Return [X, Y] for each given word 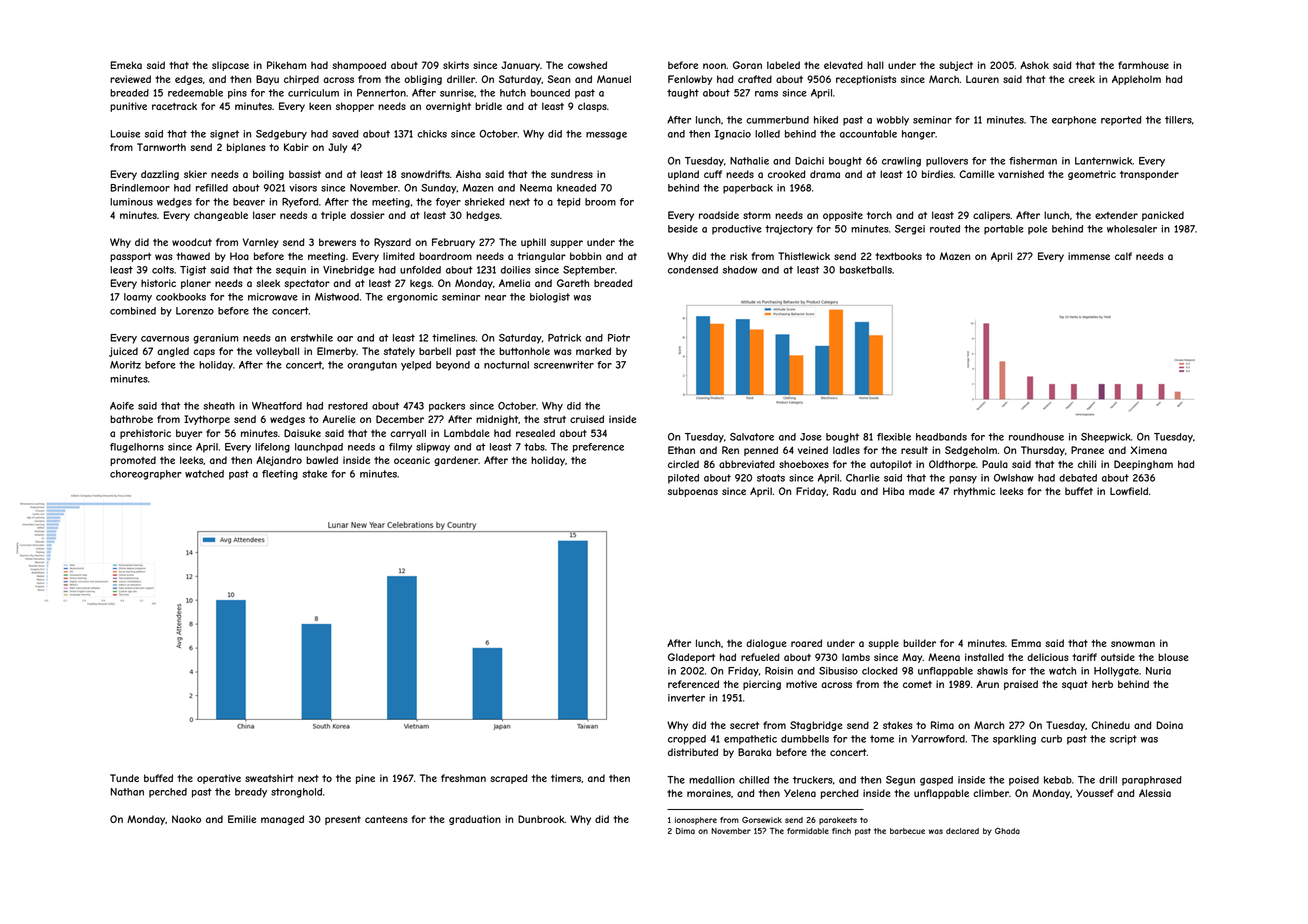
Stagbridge [816, 726]
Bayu [267, 80]
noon [714, 66]
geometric [1092, 175]
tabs [534, 447]
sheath [219, 406]
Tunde [124, 778]
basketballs [866, 270]
